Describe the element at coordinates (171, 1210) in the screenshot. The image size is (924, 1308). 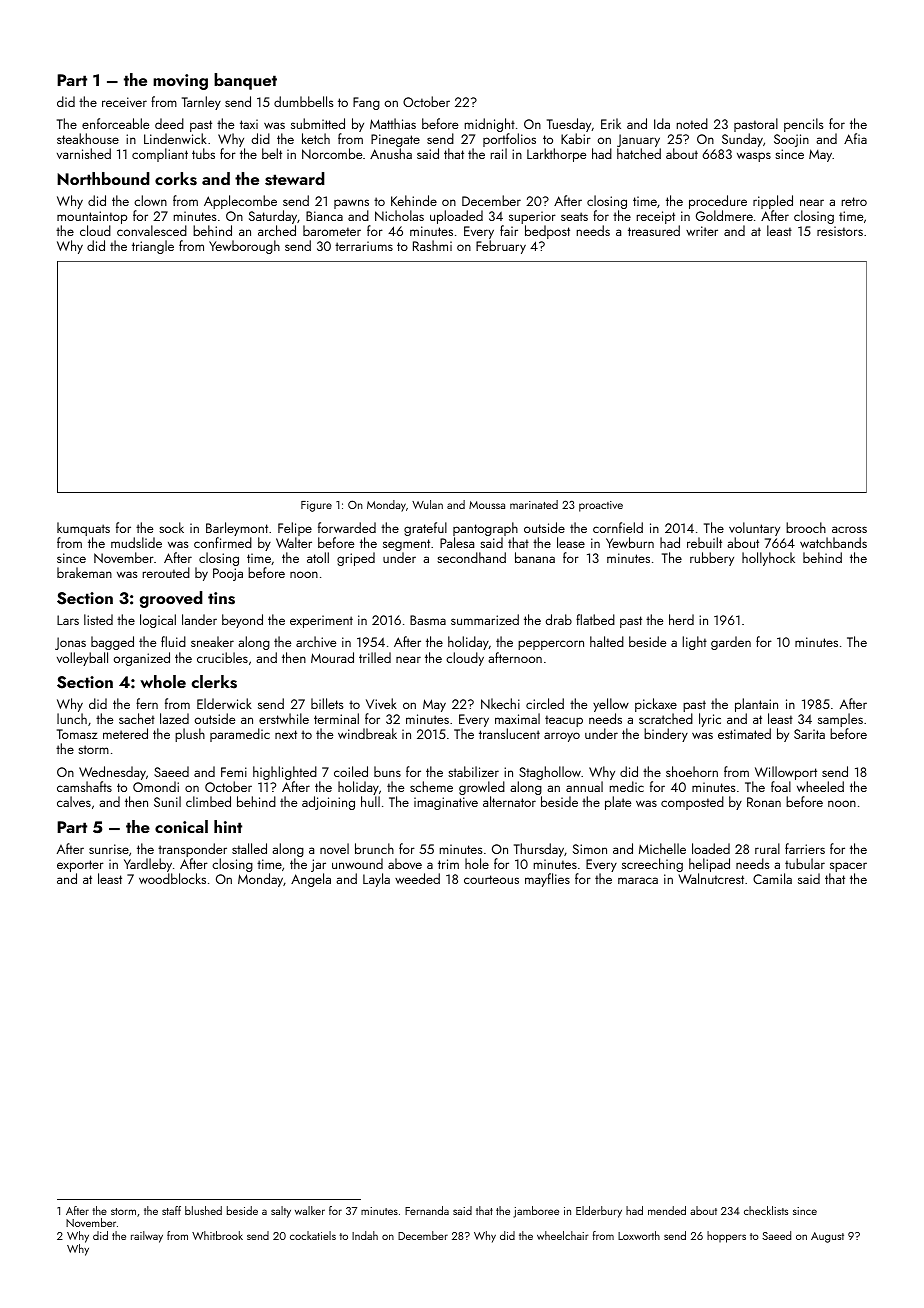
I see `staff` at that location.
